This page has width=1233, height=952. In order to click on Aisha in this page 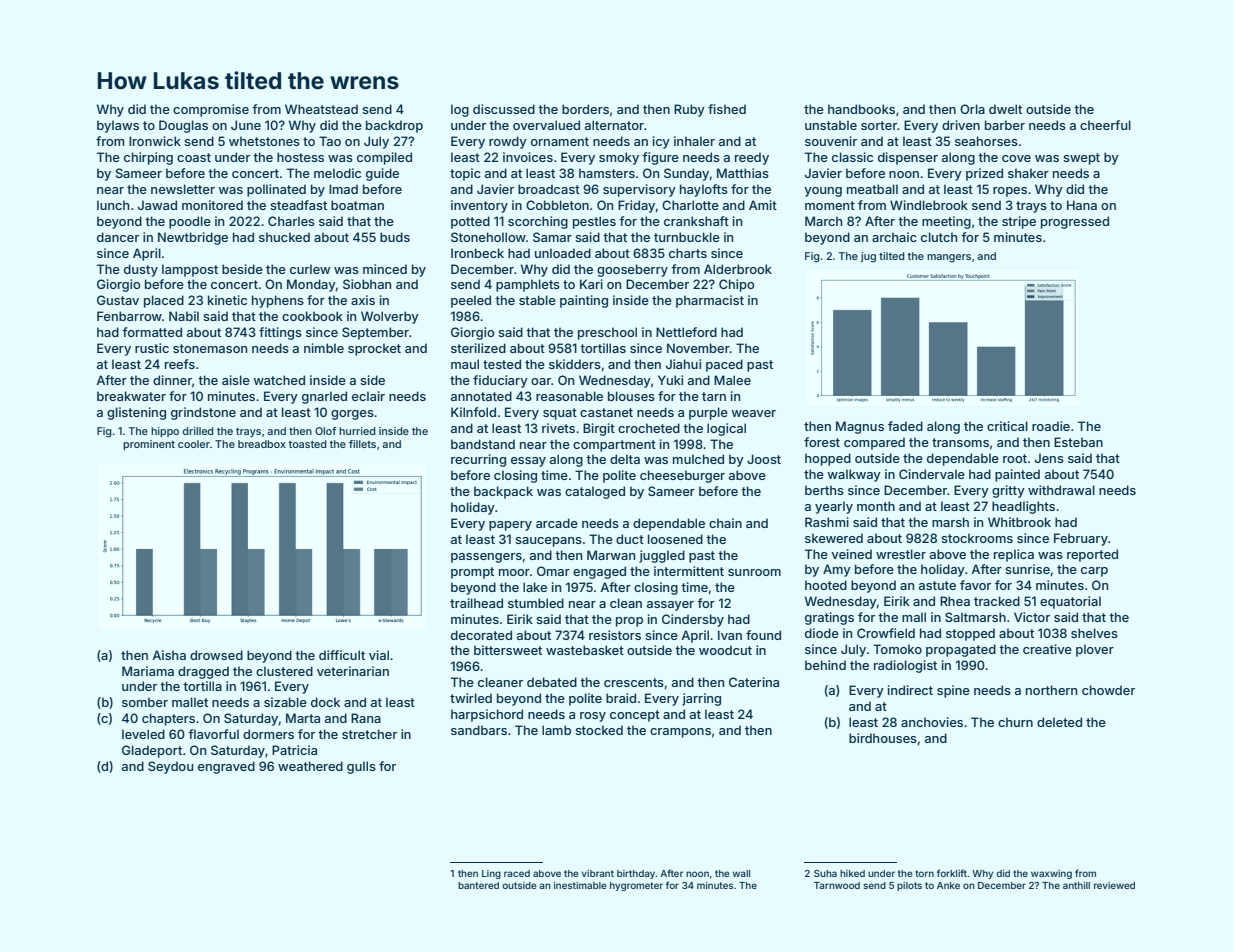, I will do `click(169, 655)`.
